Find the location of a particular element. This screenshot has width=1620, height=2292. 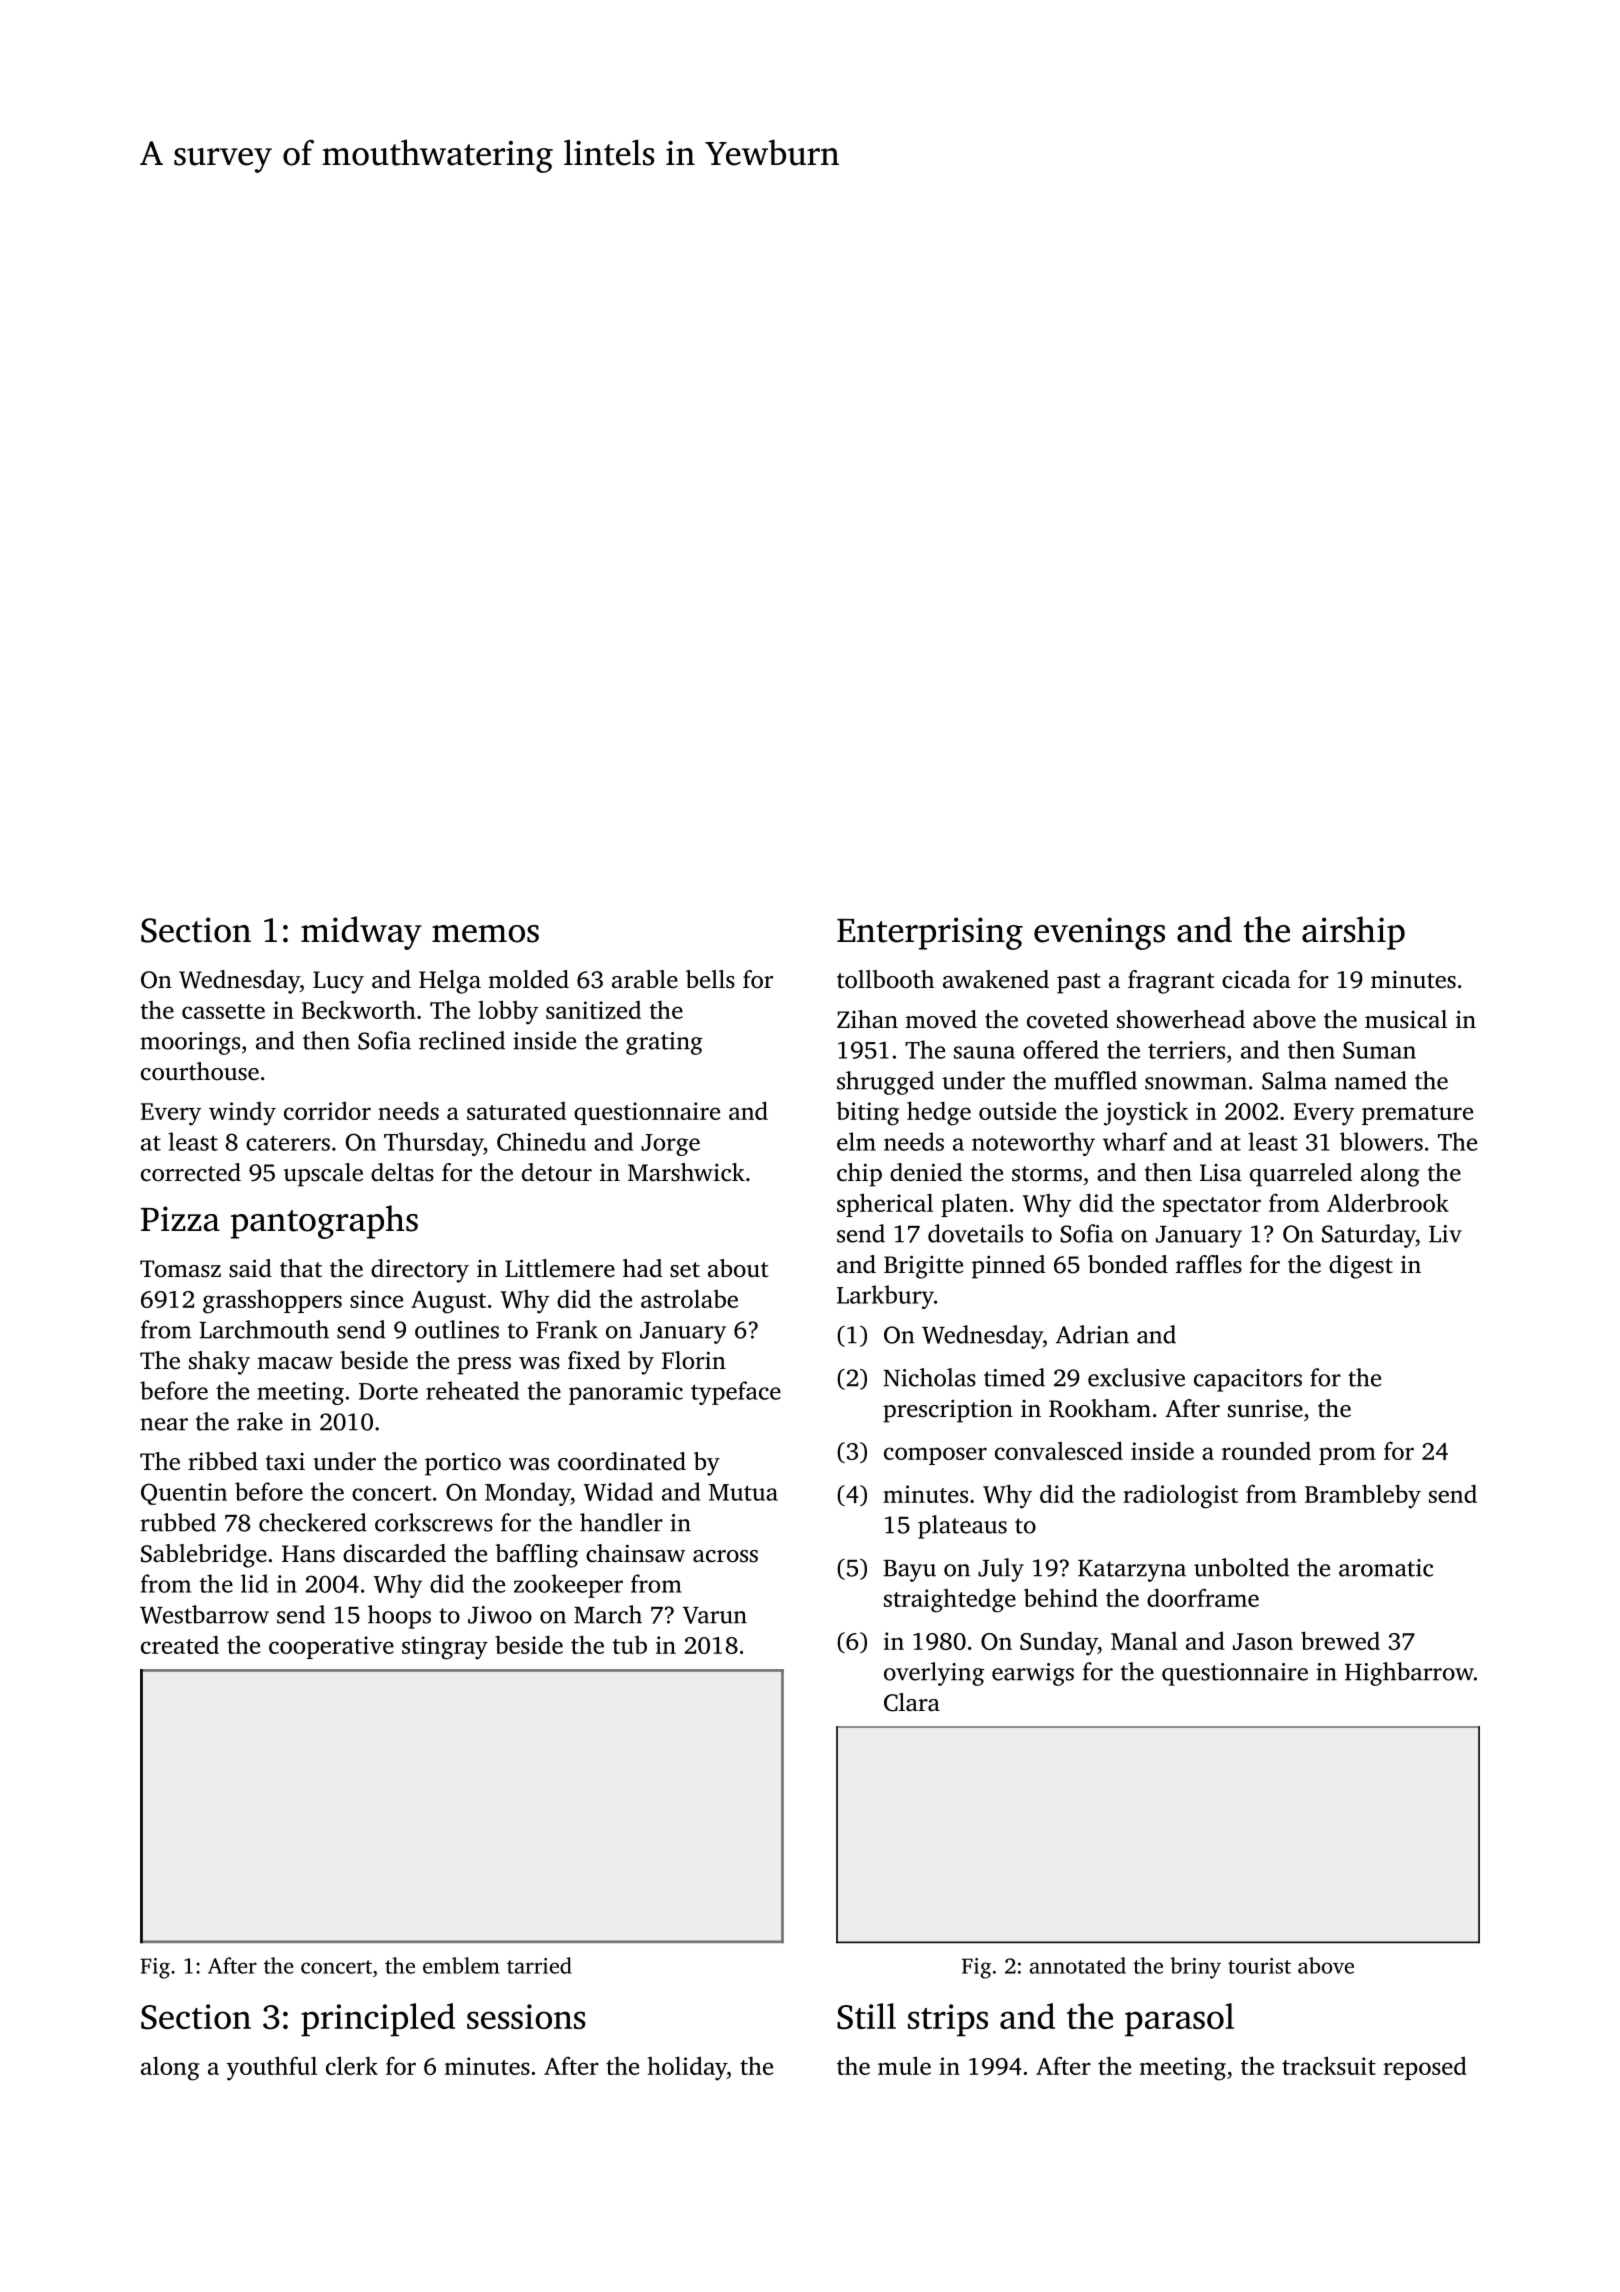

Westbarrow is located at coordinates (204, 1614).
